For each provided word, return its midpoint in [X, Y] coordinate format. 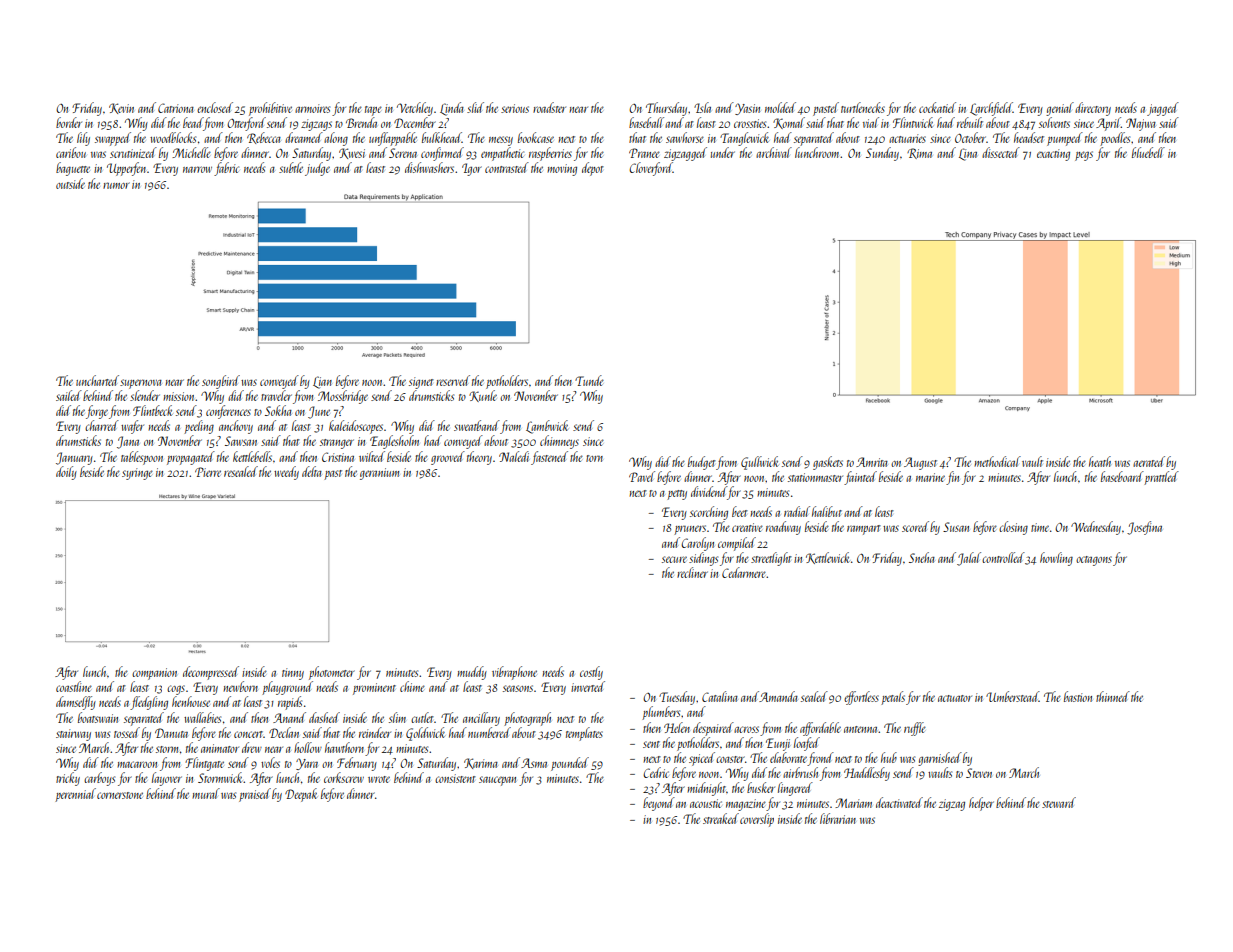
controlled [1003, 557]
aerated [1149, 461]
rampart [864, 530]
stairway [73, 735]
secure [674, 559]
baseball [646, 122]
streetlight [771, 559]
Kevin [121, 108]
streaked [721, 818]
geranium [379, 474]
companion [154, 674]
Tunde [589, 380]
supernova [141, 384]
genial [1060, 109]
